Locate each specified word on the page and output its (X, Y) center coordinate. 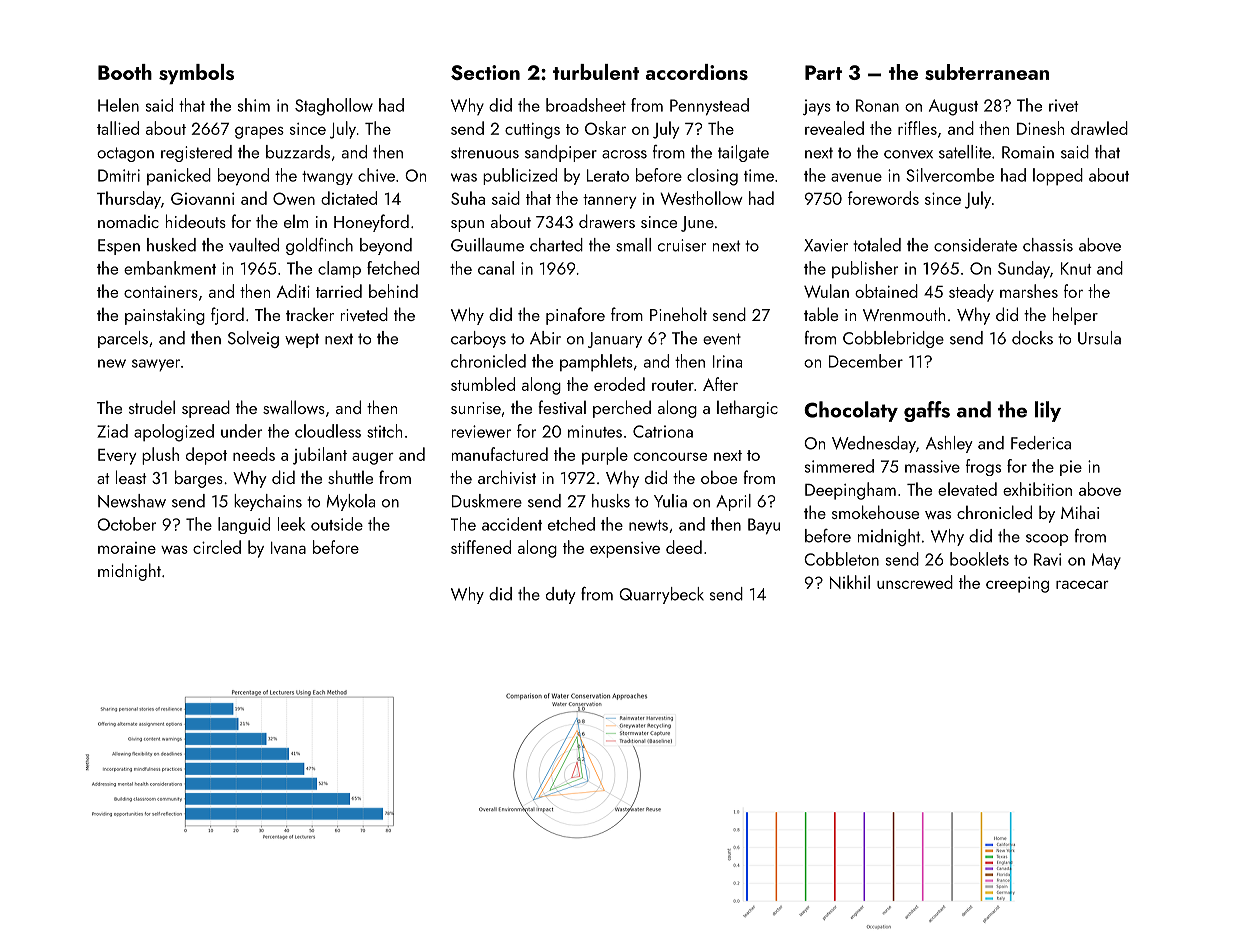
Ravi (1047, 559)
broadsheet (586, 105)
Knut (1076, 268)
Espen (119, 247)
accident (512, 524)
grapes (259, 132)
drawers (607, 221)
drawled (1099, 128)
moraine (127, 548)
